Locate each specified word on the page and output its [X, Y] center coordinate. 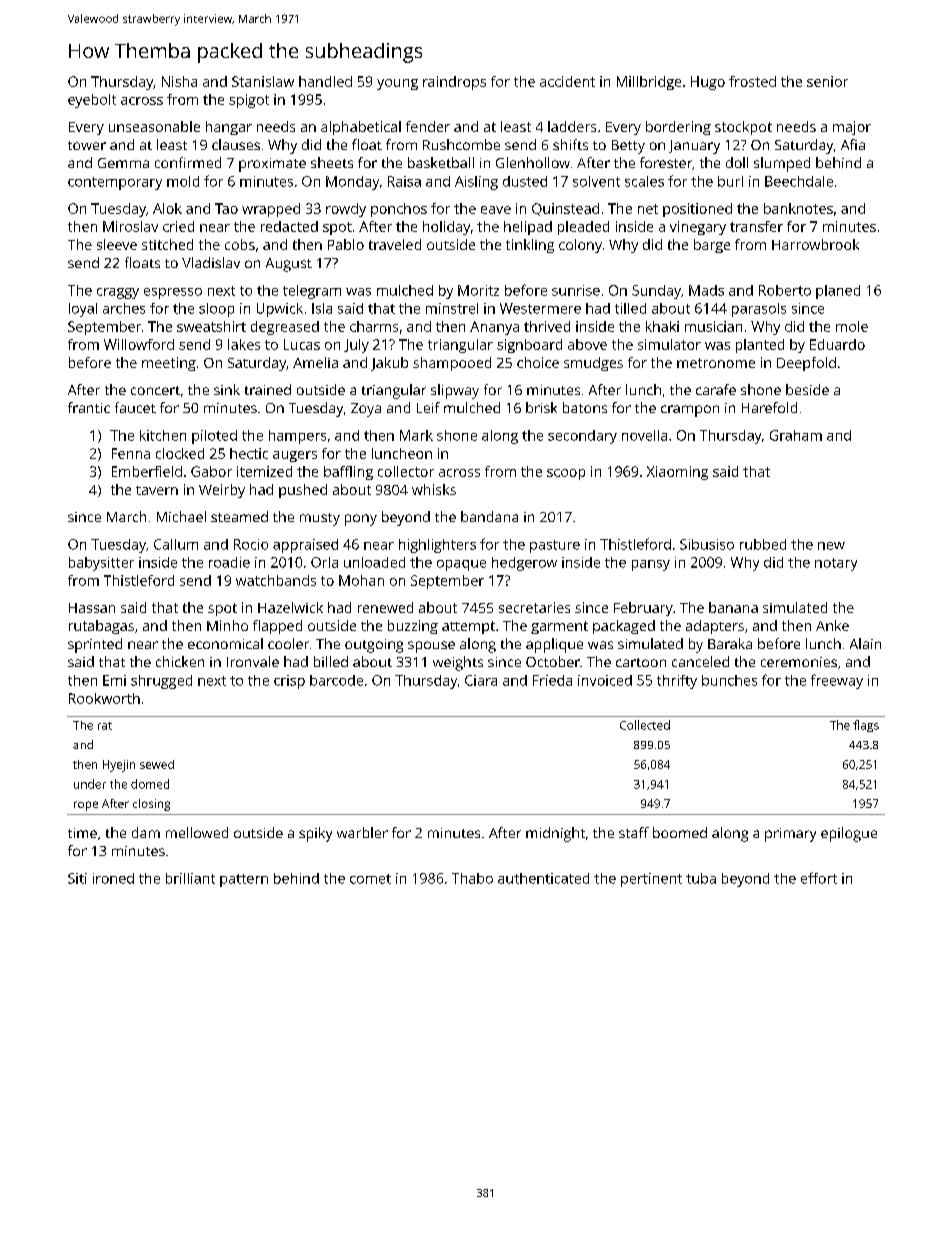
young [397, 84]
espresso [173, 293]
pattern [244, 880]
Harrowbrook [815, 244]
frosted [752, 81]
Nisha [179, 81]
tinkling [530, 246]
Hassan [92, 608]
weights [458, 663]
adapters [715, 627]
